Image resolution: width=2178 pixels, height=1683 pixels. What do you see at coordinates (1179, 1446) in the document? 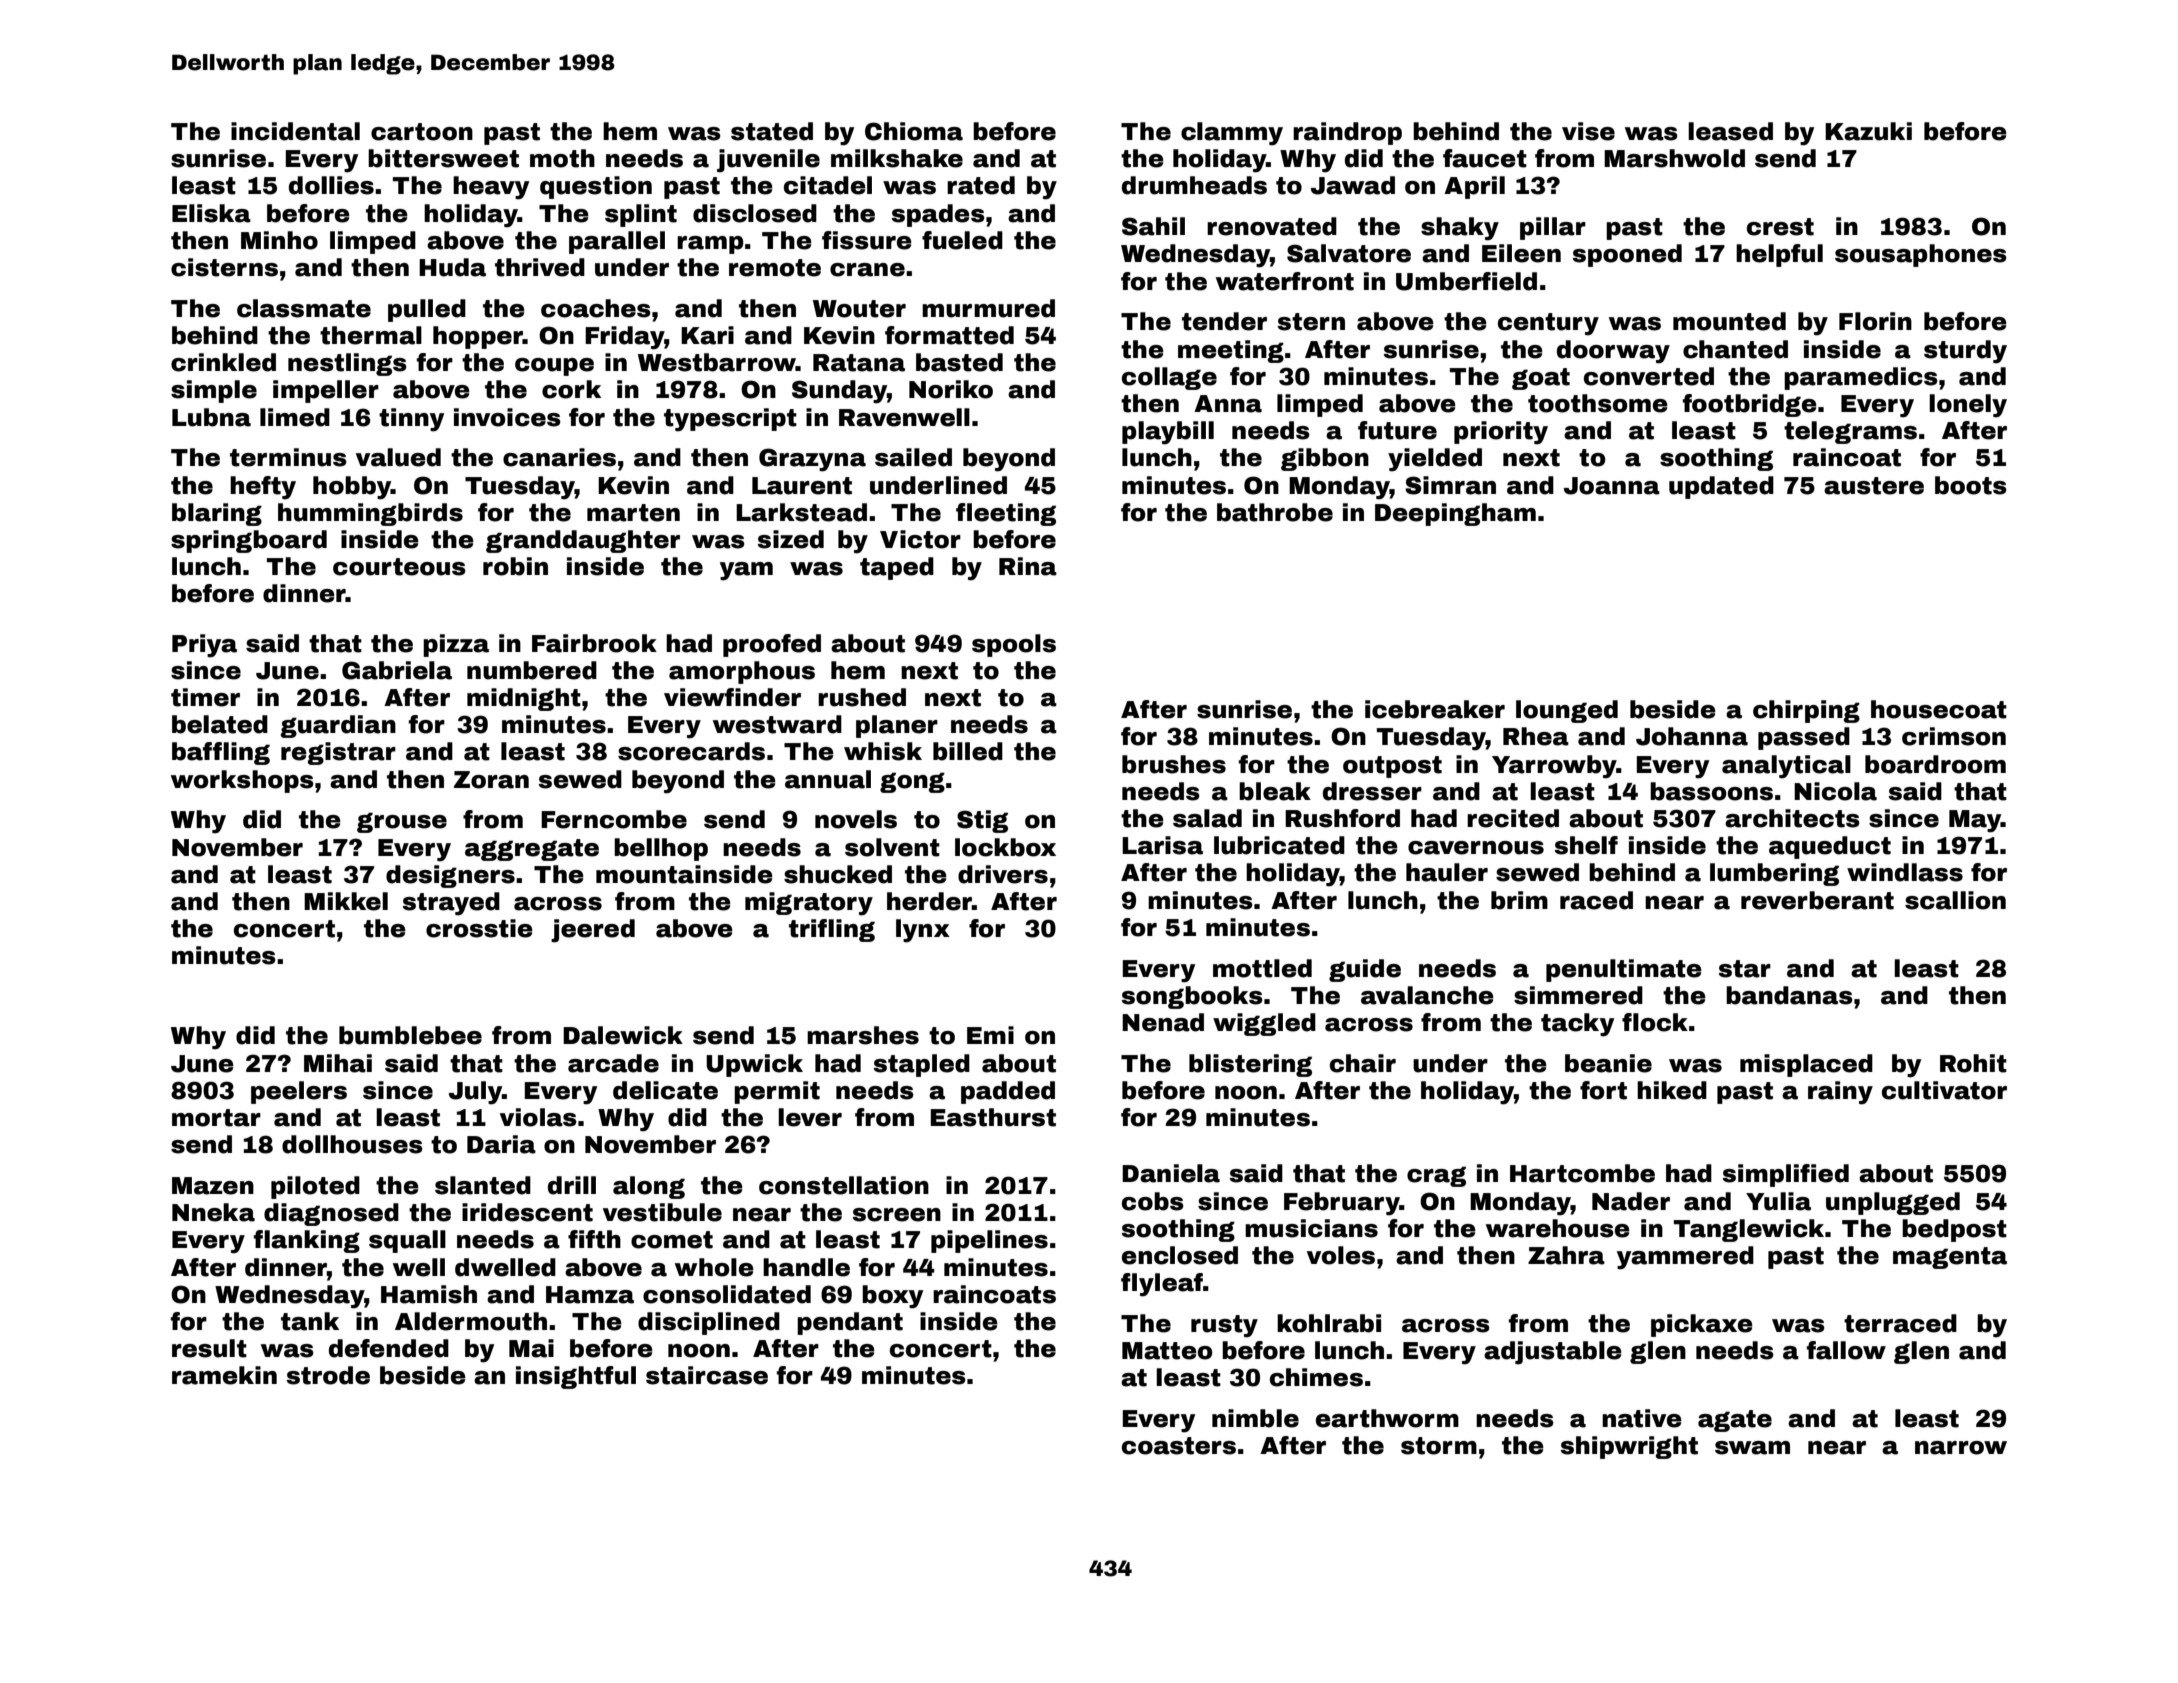
I see `coasters` at bounding box center [1179, 1446].
